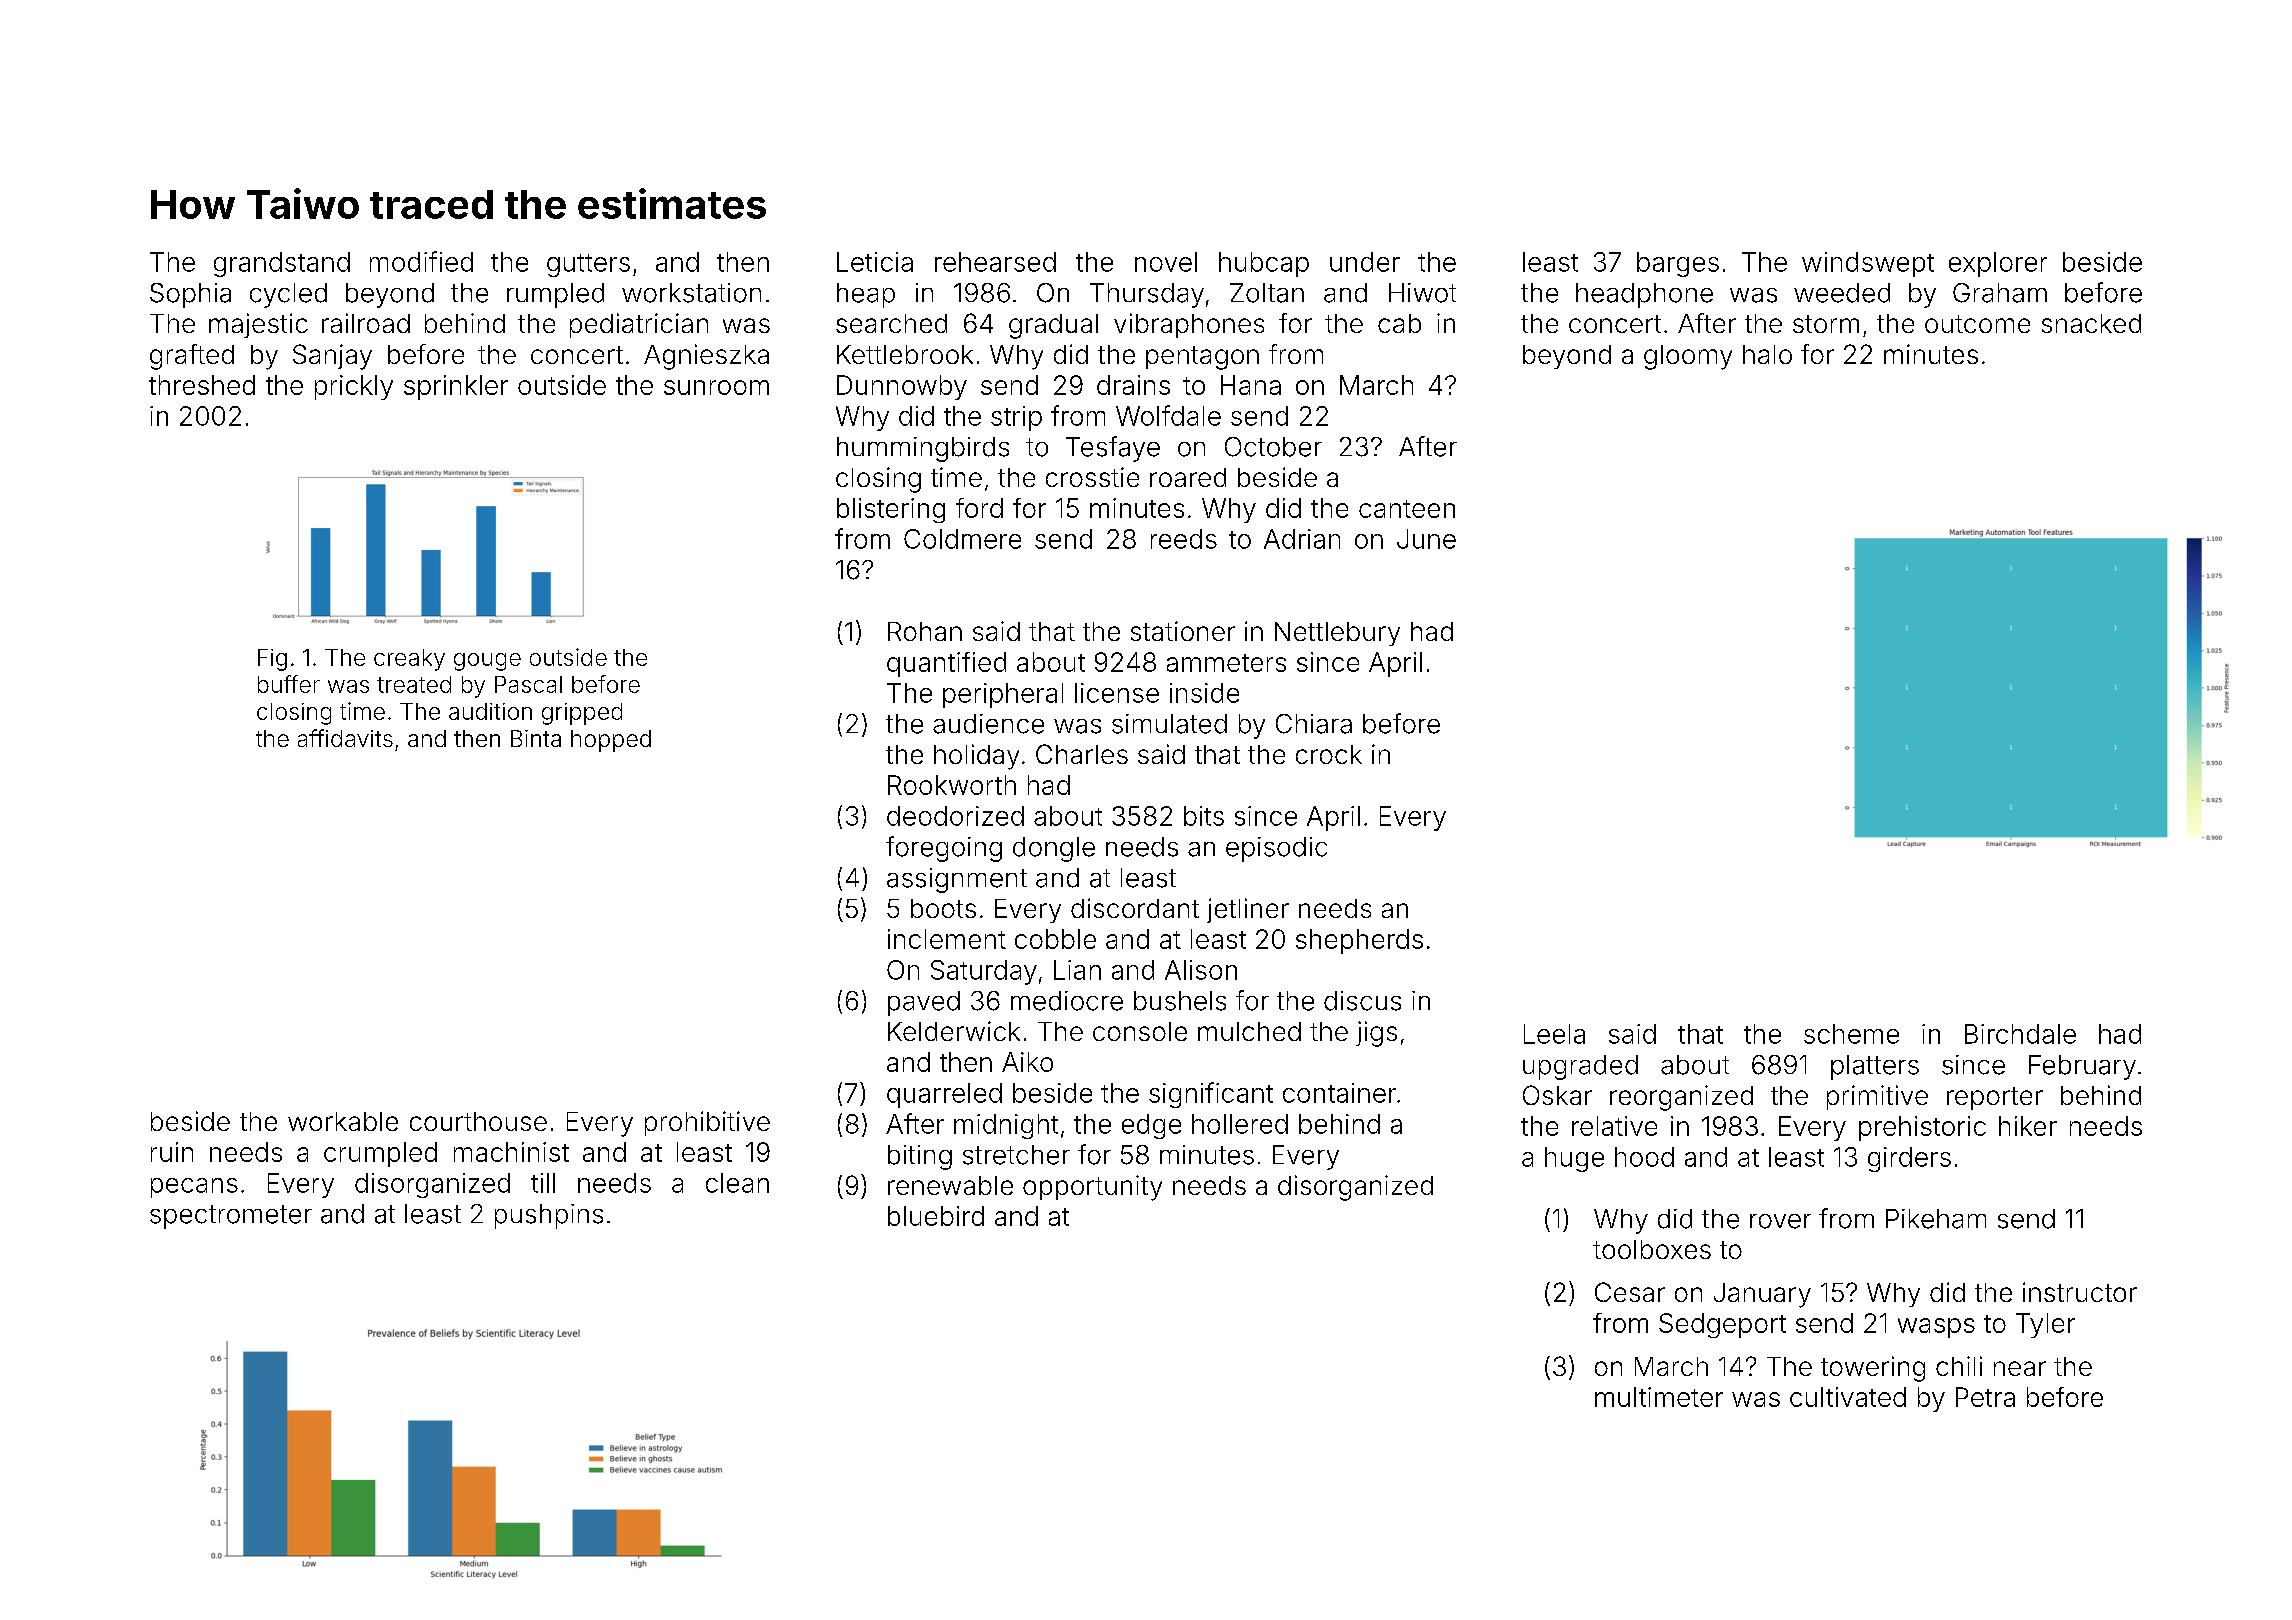  I want to click on grandstand, so click(282, 264).
